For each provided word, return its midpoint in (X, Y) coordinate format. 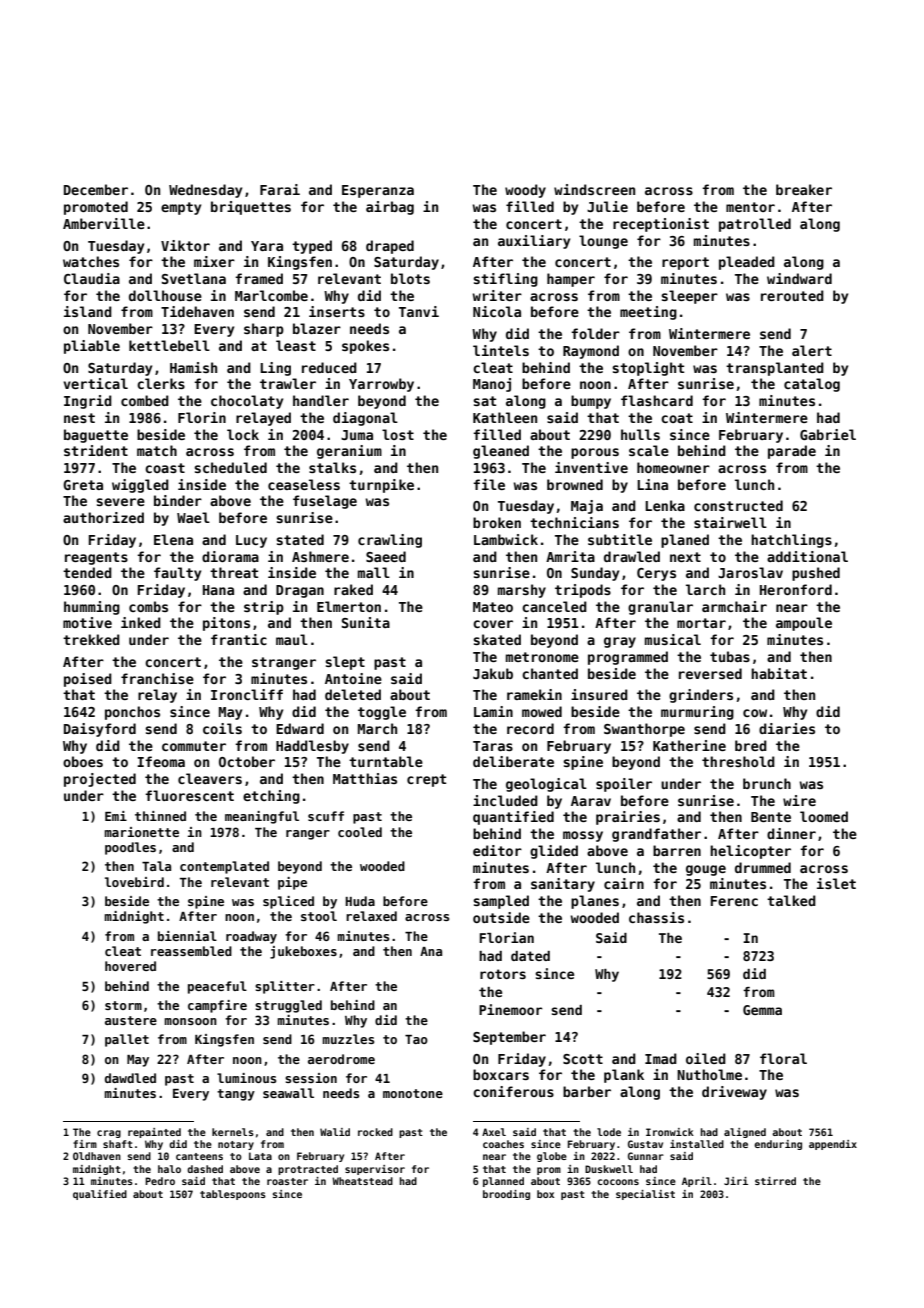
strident (96, 450)
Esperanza (378, 191)
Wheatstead (362, 1181)
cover (493, 624)
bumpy (591, 402)
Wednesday (205, 191)
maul (292, 639)
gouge (706, 870)
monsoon (190, 1021)
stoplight (648, 369)
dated (530, 956)
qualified (100, 1195)
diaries (787, 728)
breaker (804, 189)
